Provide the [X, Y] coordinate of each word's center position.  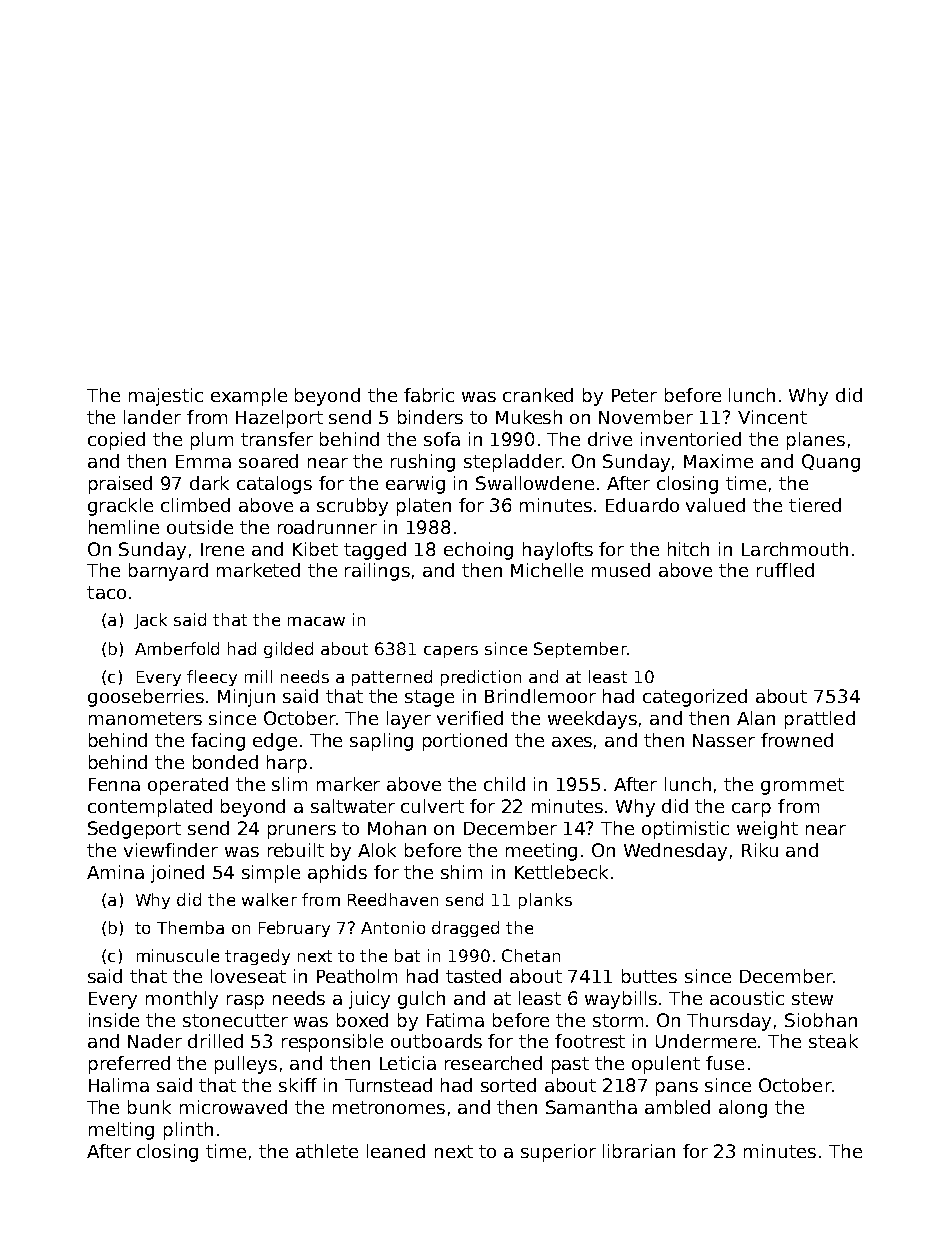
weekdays [592, 720]
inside [114, 1020]
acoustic [747, 998]
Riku [760, 850]
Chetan [531, 955]
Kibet [315, 549]
